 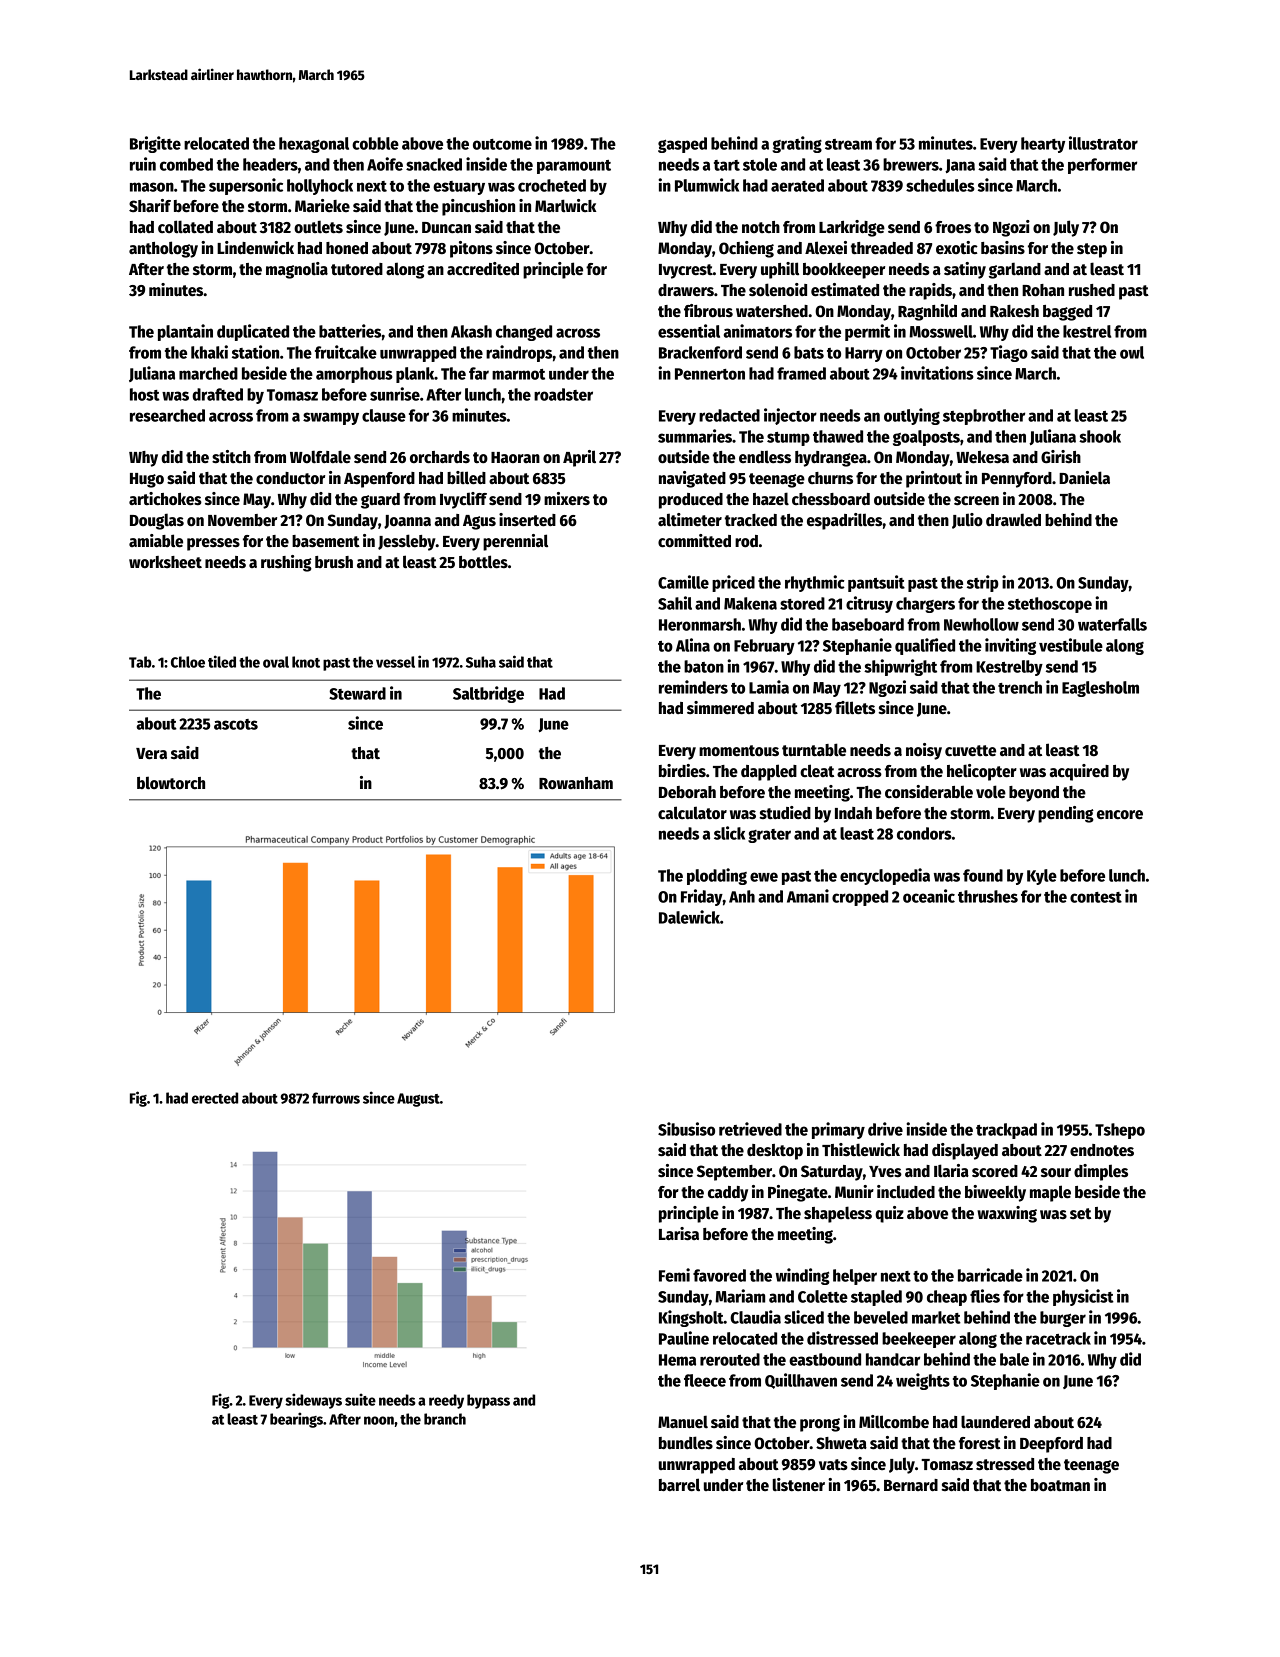 I want to click on erected, so click(x=215, y=1098).
